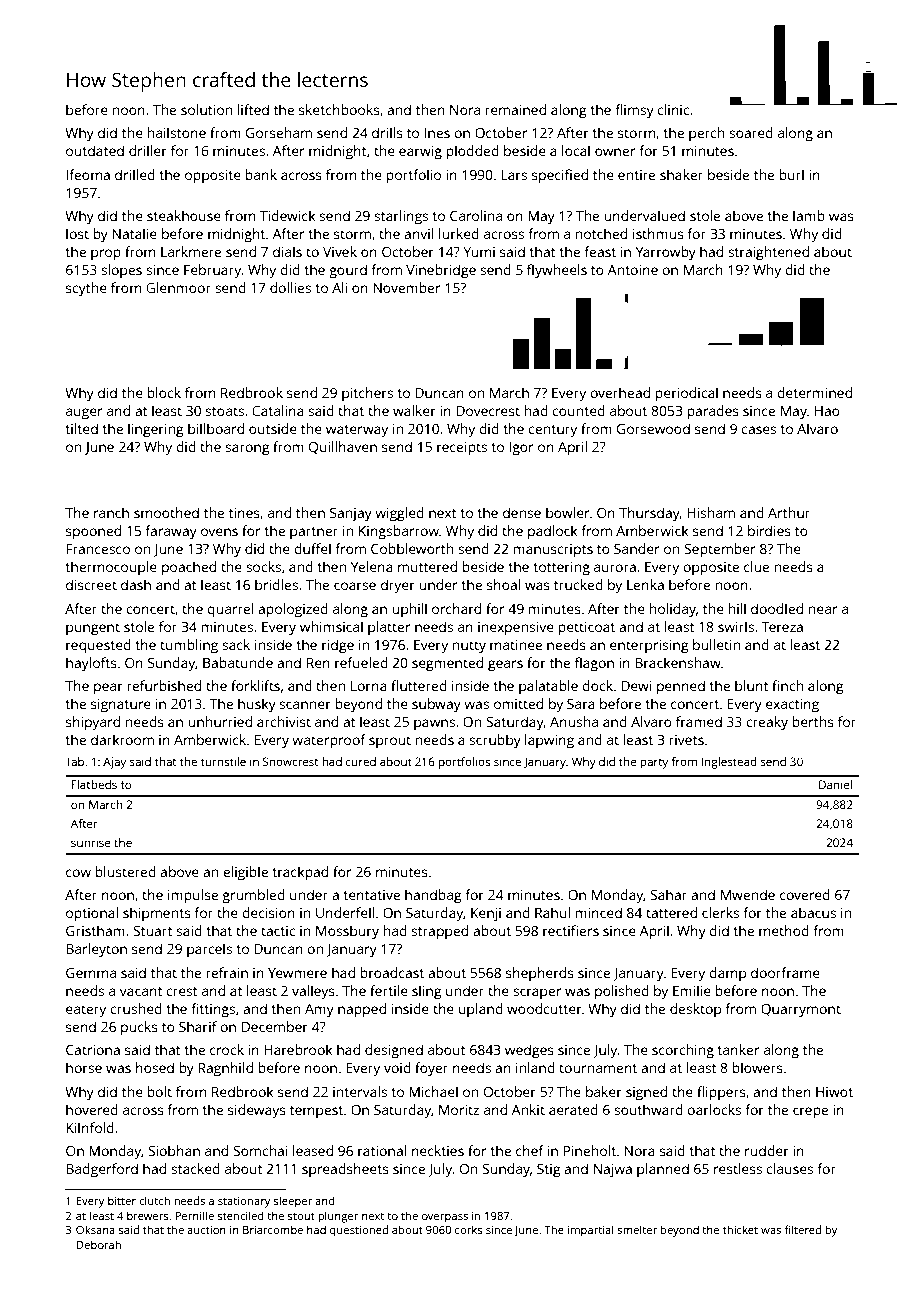 Image resolution: width=924 pixels, height=1308 pixels. I want to click on Lorna, so click(369, 686).
